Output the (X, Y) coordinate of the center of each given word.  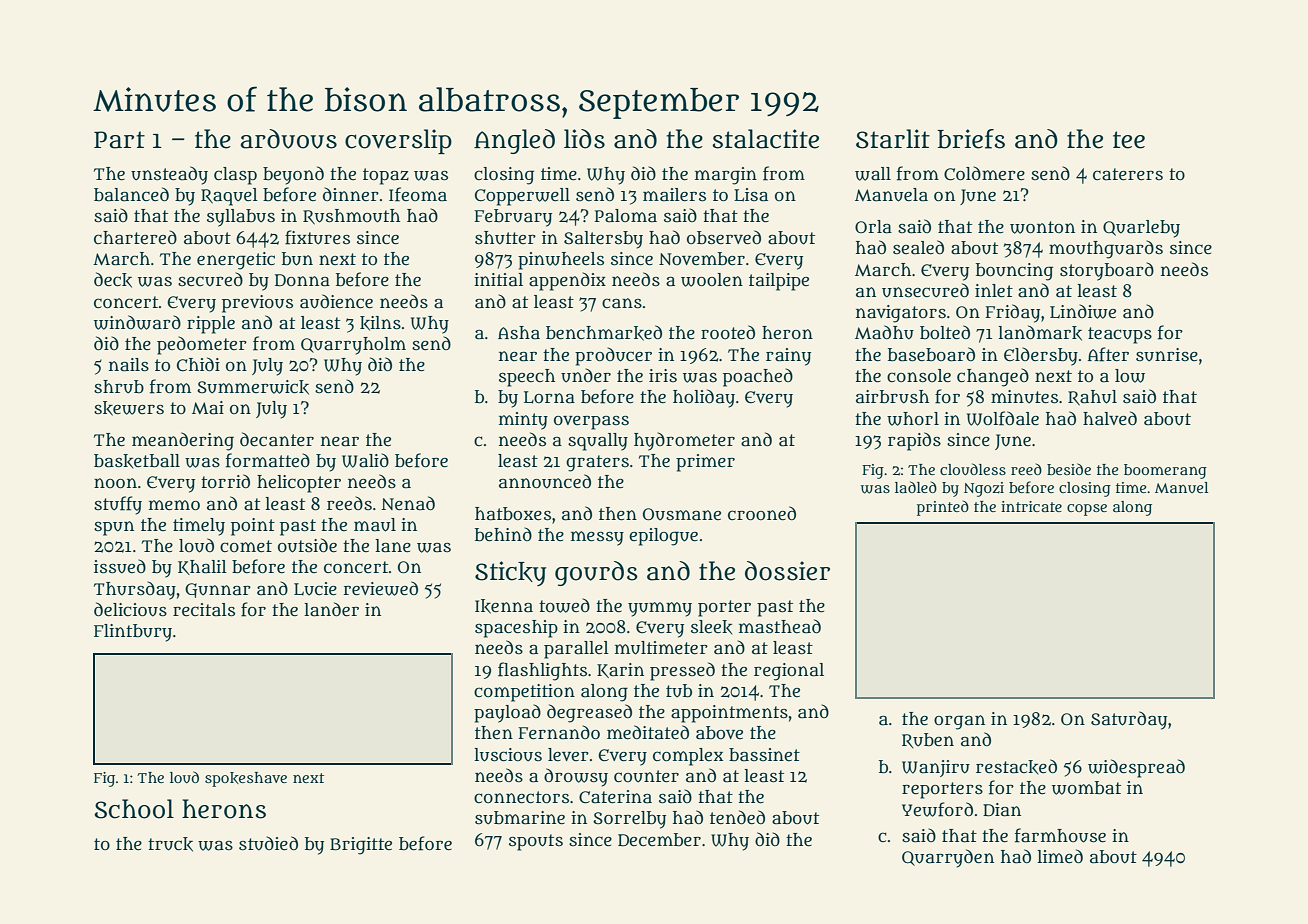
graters (597, 463)
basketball (137, 461)
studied (268, 843)
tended (737, 817)
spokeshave (246, 779)
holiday (704, 398)
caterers (1128, 174)
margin (726, 176)
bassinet (764, 755)
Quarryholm (353, 346)
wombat (1086, 788)
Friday (1012, 313)
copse (1087, 510)
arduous (289, 139)
